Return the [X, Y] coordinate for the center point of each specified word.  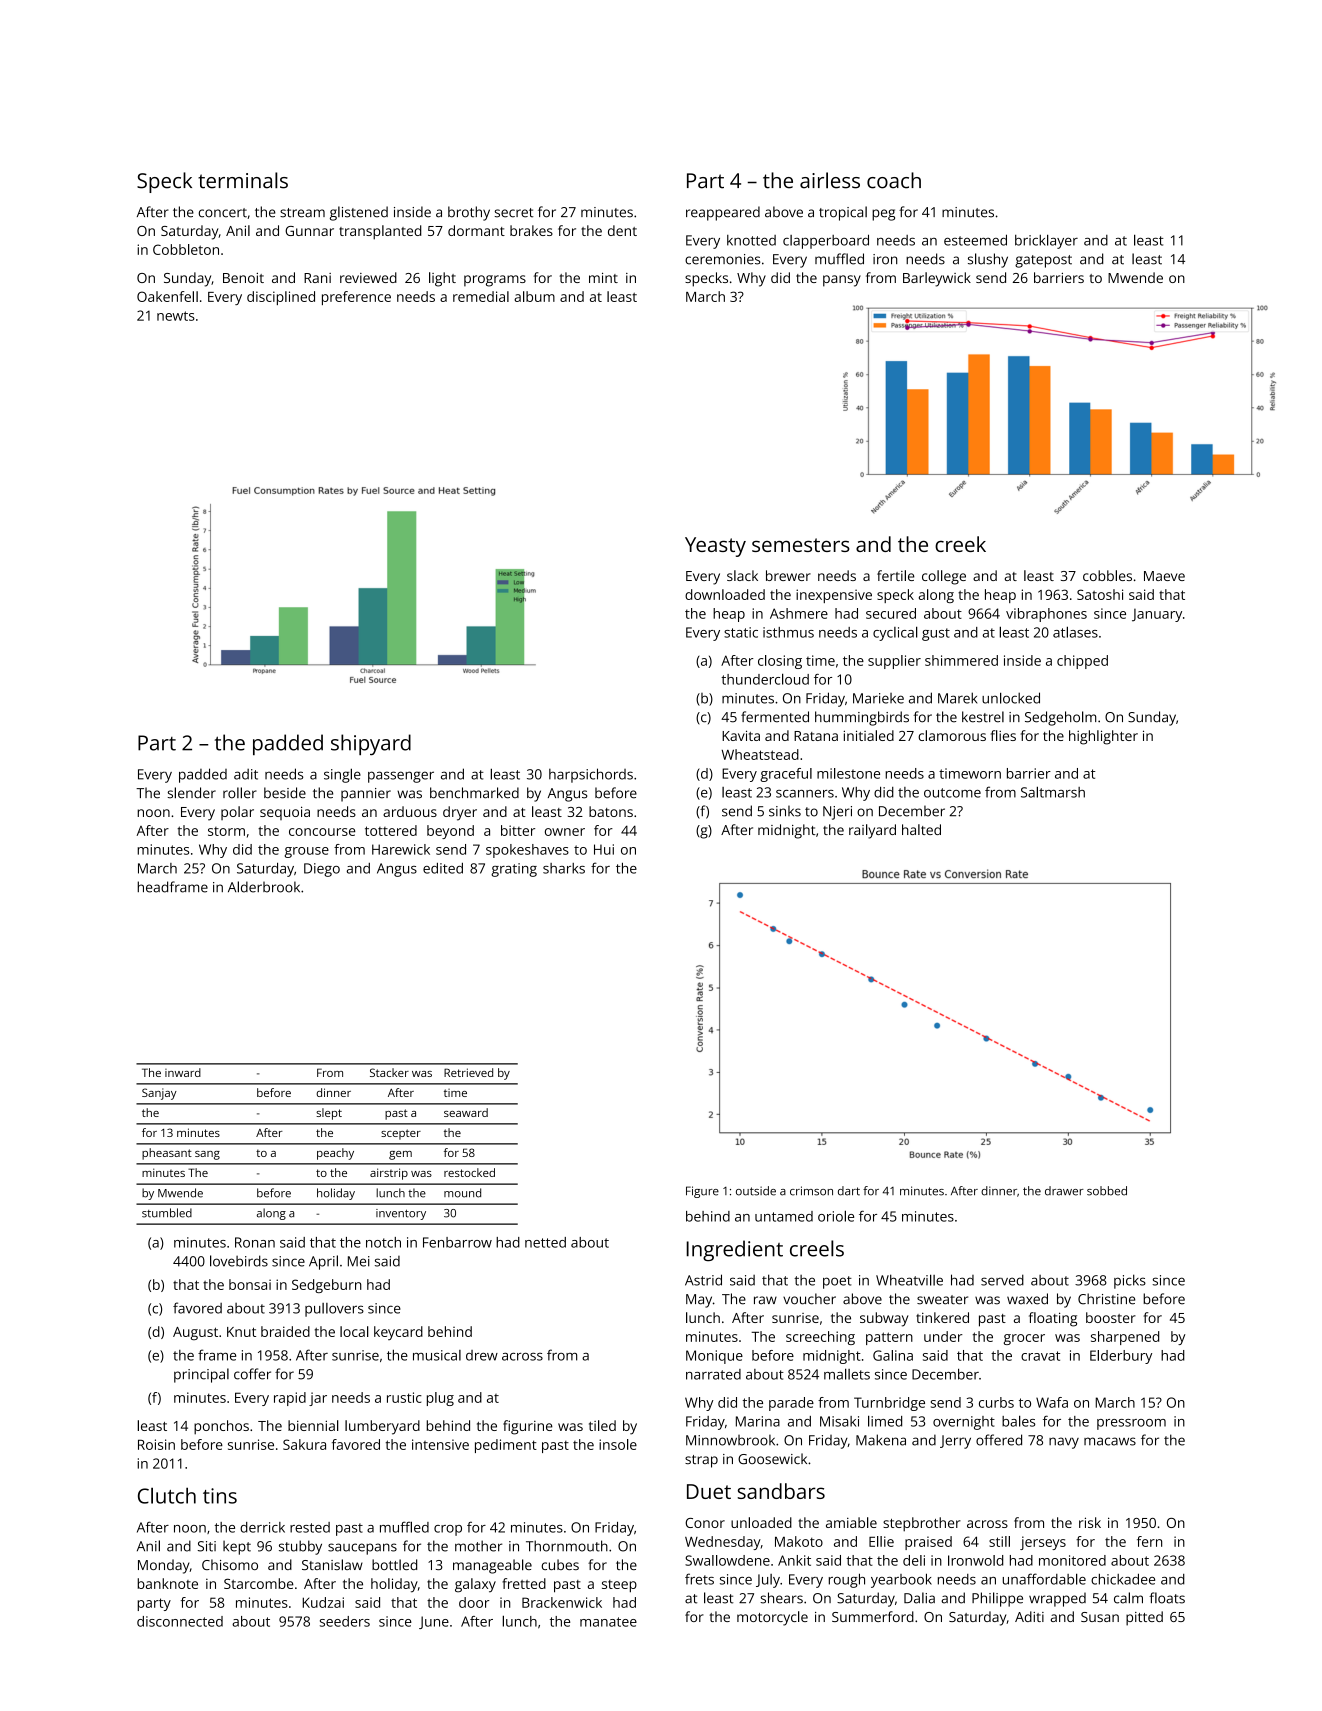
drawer [1064, 1191]
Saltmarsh [1053, 792]
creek [960, 544]
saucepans [362, 1549]
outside [756, 1191]
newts [176, 316]
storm [226, 831]
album [534, 296]
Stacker [389, 1072]
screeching [820, 1338]
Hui [604, 849]
